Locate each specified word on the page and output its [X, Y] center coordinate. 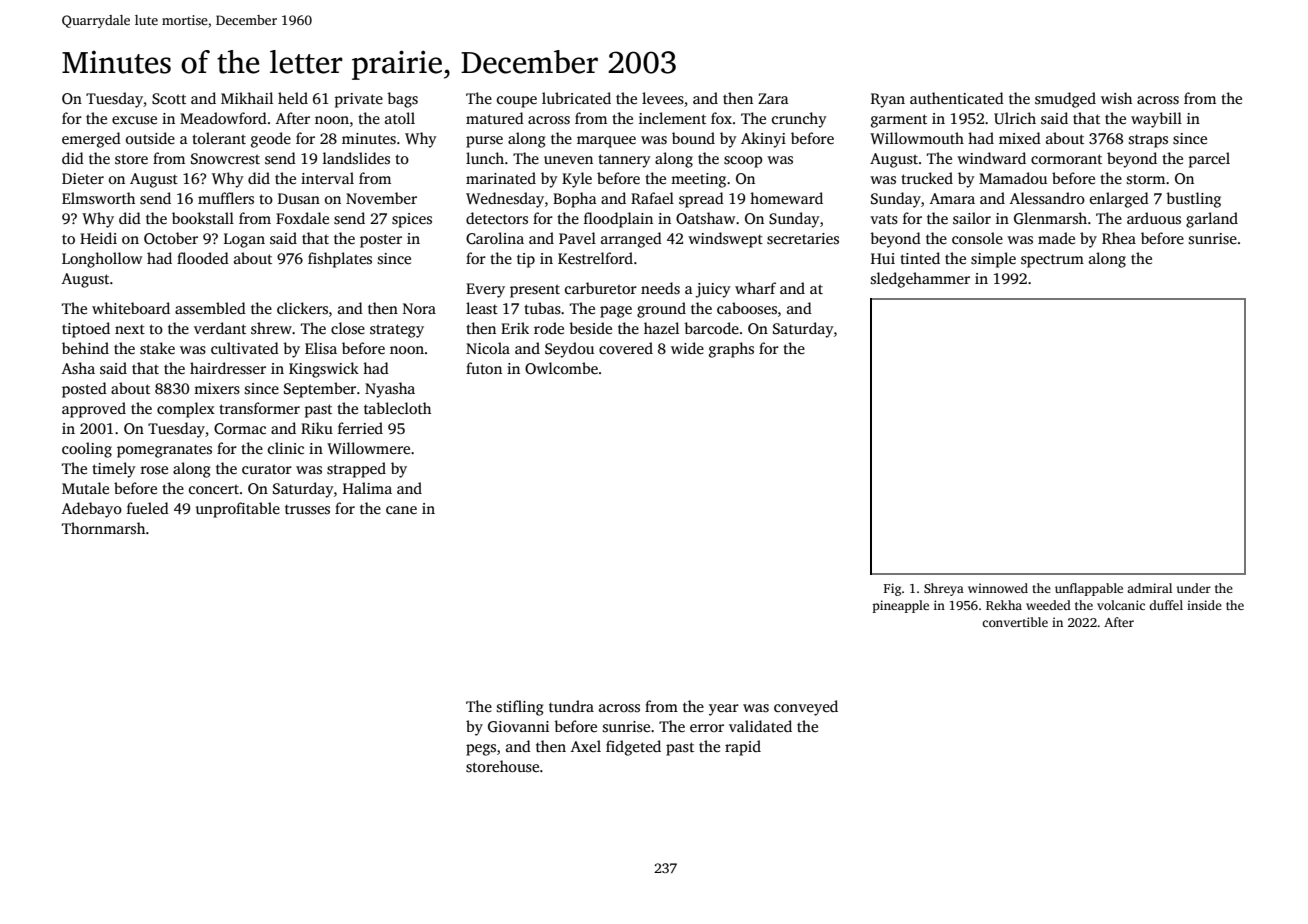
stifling [520, 708]
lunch [485, 158]
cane [401, 510]
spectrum [1052, 261]
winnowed [998, 588]
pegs [481, 750]
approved [94, 410]
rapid [743, 748]
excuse [134, 120]
